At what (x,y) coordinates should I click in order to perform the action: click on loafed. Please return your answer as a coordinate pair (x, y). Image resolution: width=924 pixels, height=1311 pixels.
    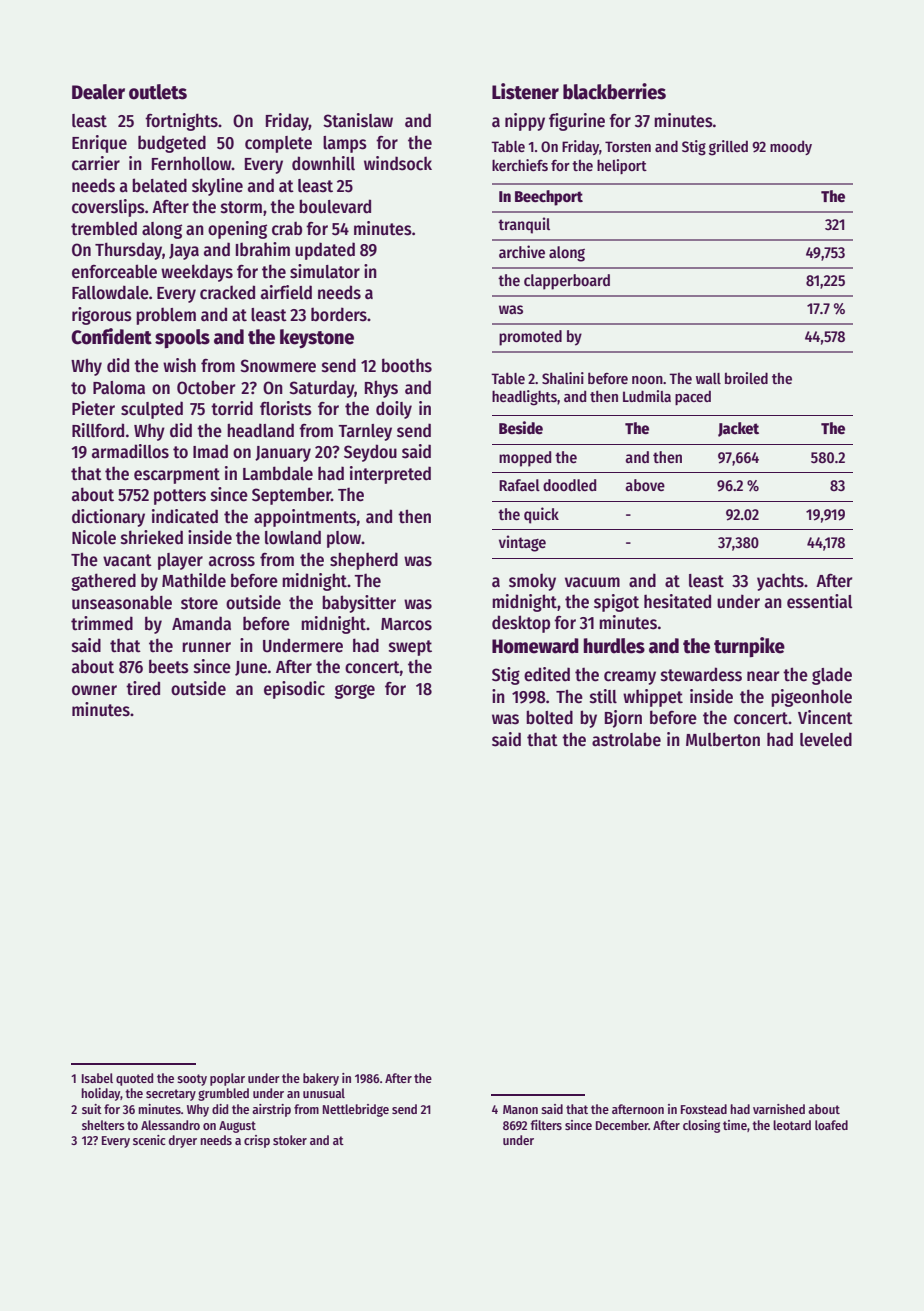
    Looking at the image, I should click on (831, 1125).
